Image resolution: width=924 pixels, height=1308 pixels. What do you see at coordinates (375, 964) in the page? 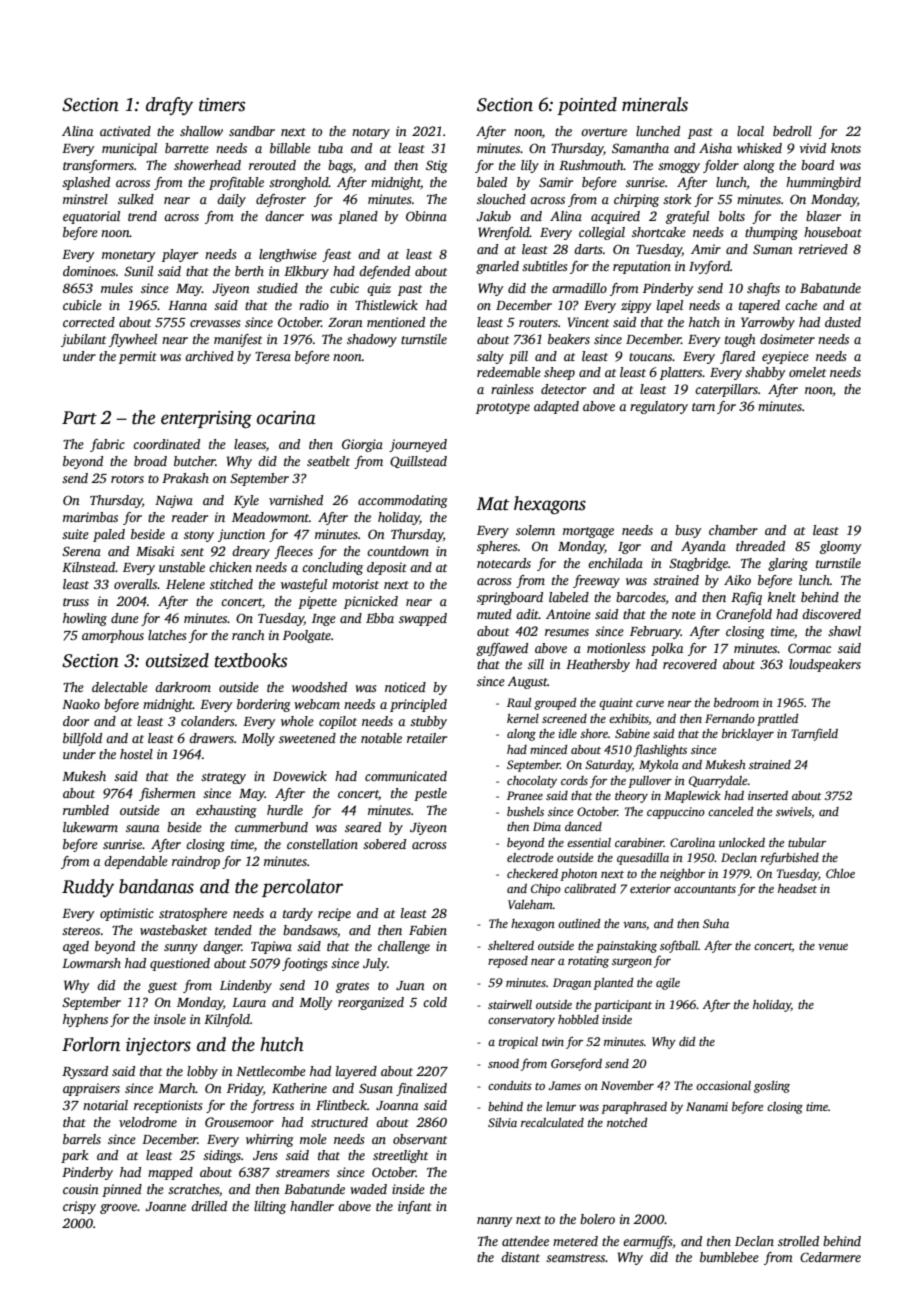
I see `July` at bounding box center [375, 964].
